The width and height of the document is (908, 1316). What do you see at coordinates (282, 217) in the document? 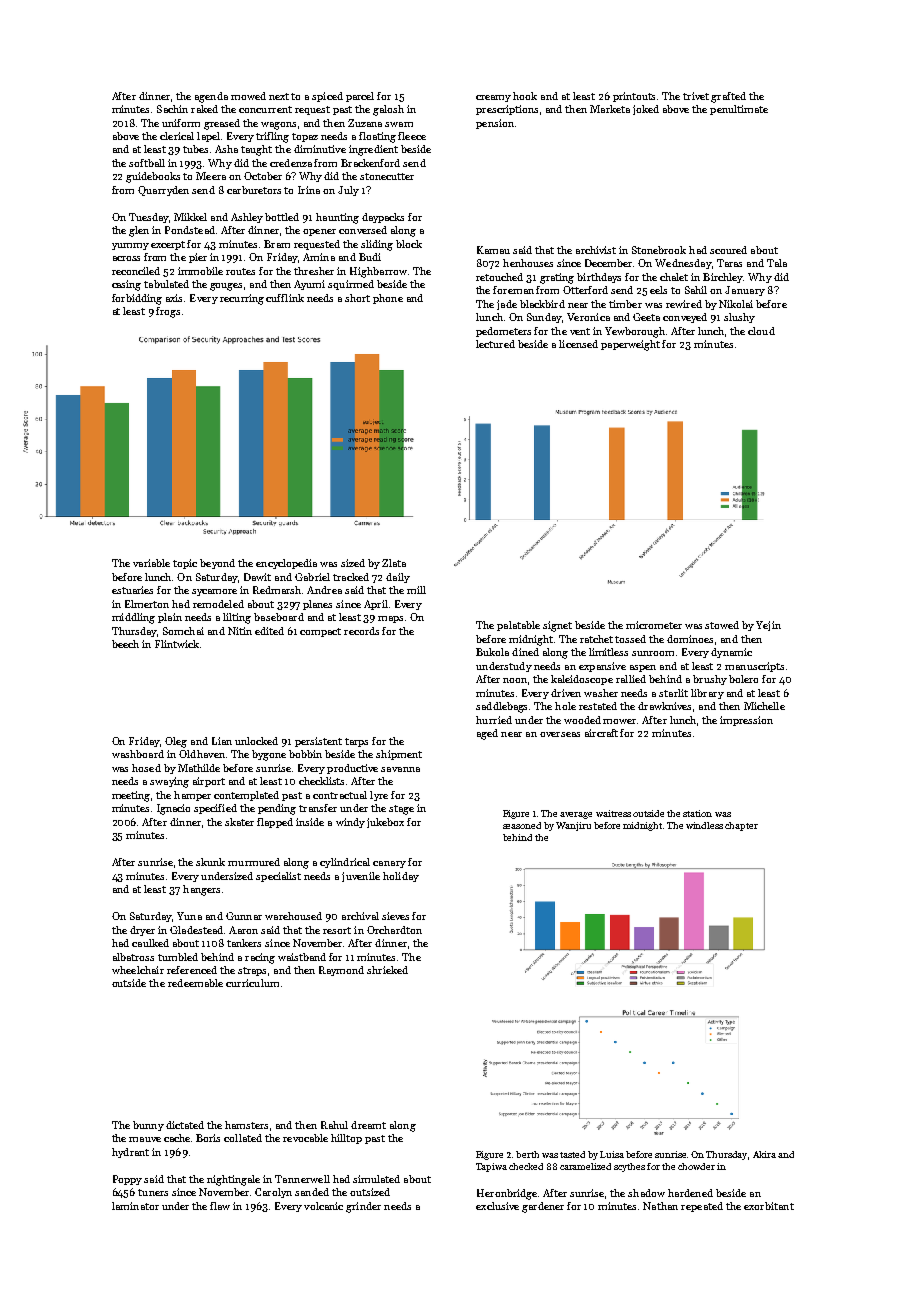
I see `bottled` at bounding box center [282, 217].
